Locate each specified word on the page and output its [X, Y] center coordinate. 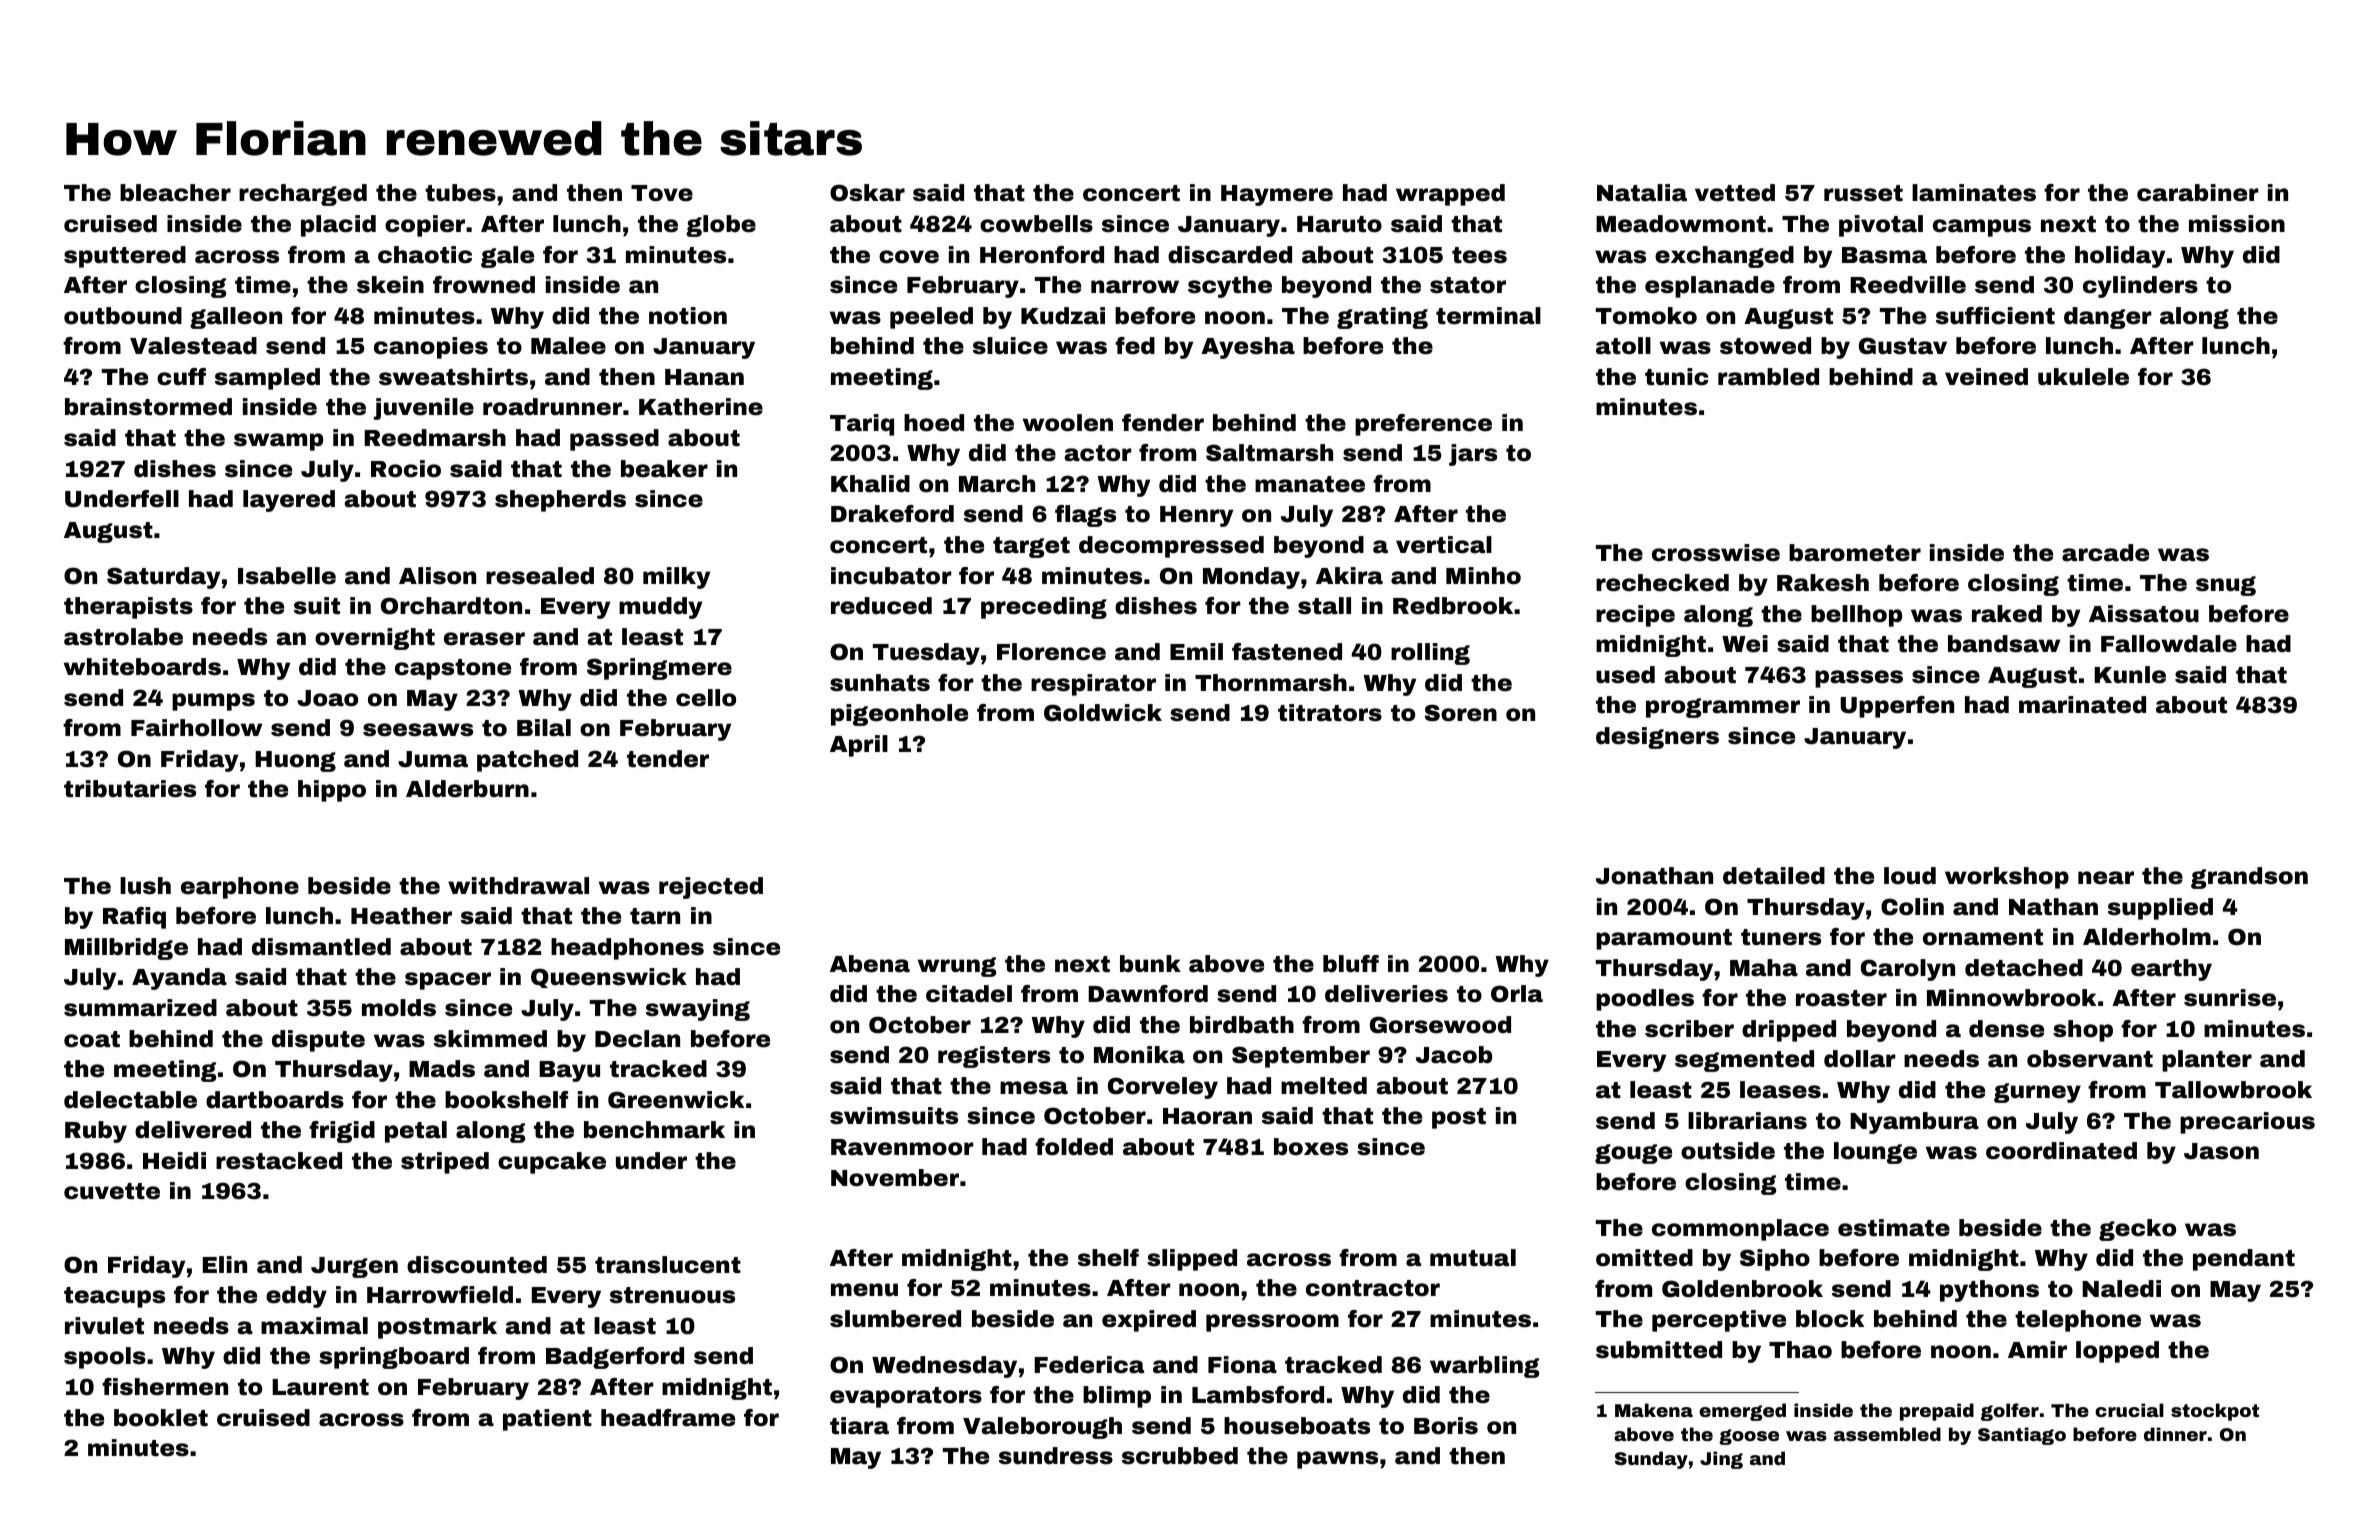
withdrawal [518, 886]
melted [1324, 1086]
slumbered [895, 1319]
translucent [668, 1265]
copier [425, 226]
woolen [1068, 423]
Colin [1912, 907]
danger [2108, 318]
